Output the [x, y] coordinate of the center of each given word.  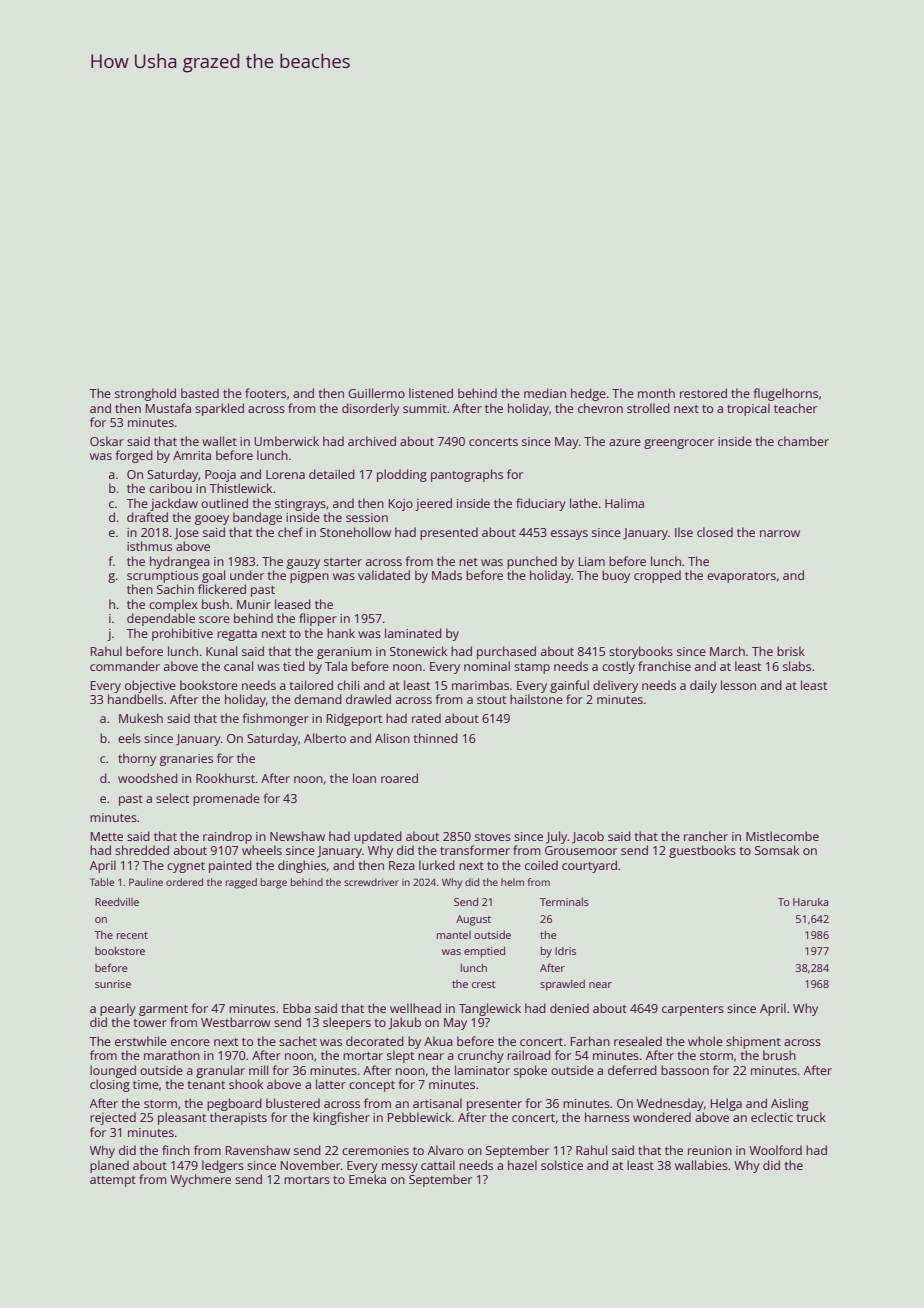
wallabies [701, 1165]
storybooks [641, 652]
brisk [791, 651]
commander [125, 666]
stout [491, 700]
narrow [780, 533]
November [311, 1165]
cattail [438, 1165]
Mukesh [141, 718]
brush [779, 1055]
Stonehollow [355, 532]
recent [132, 935]
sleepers [347, 1023]
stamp [532, 668]
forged [134, 456]
